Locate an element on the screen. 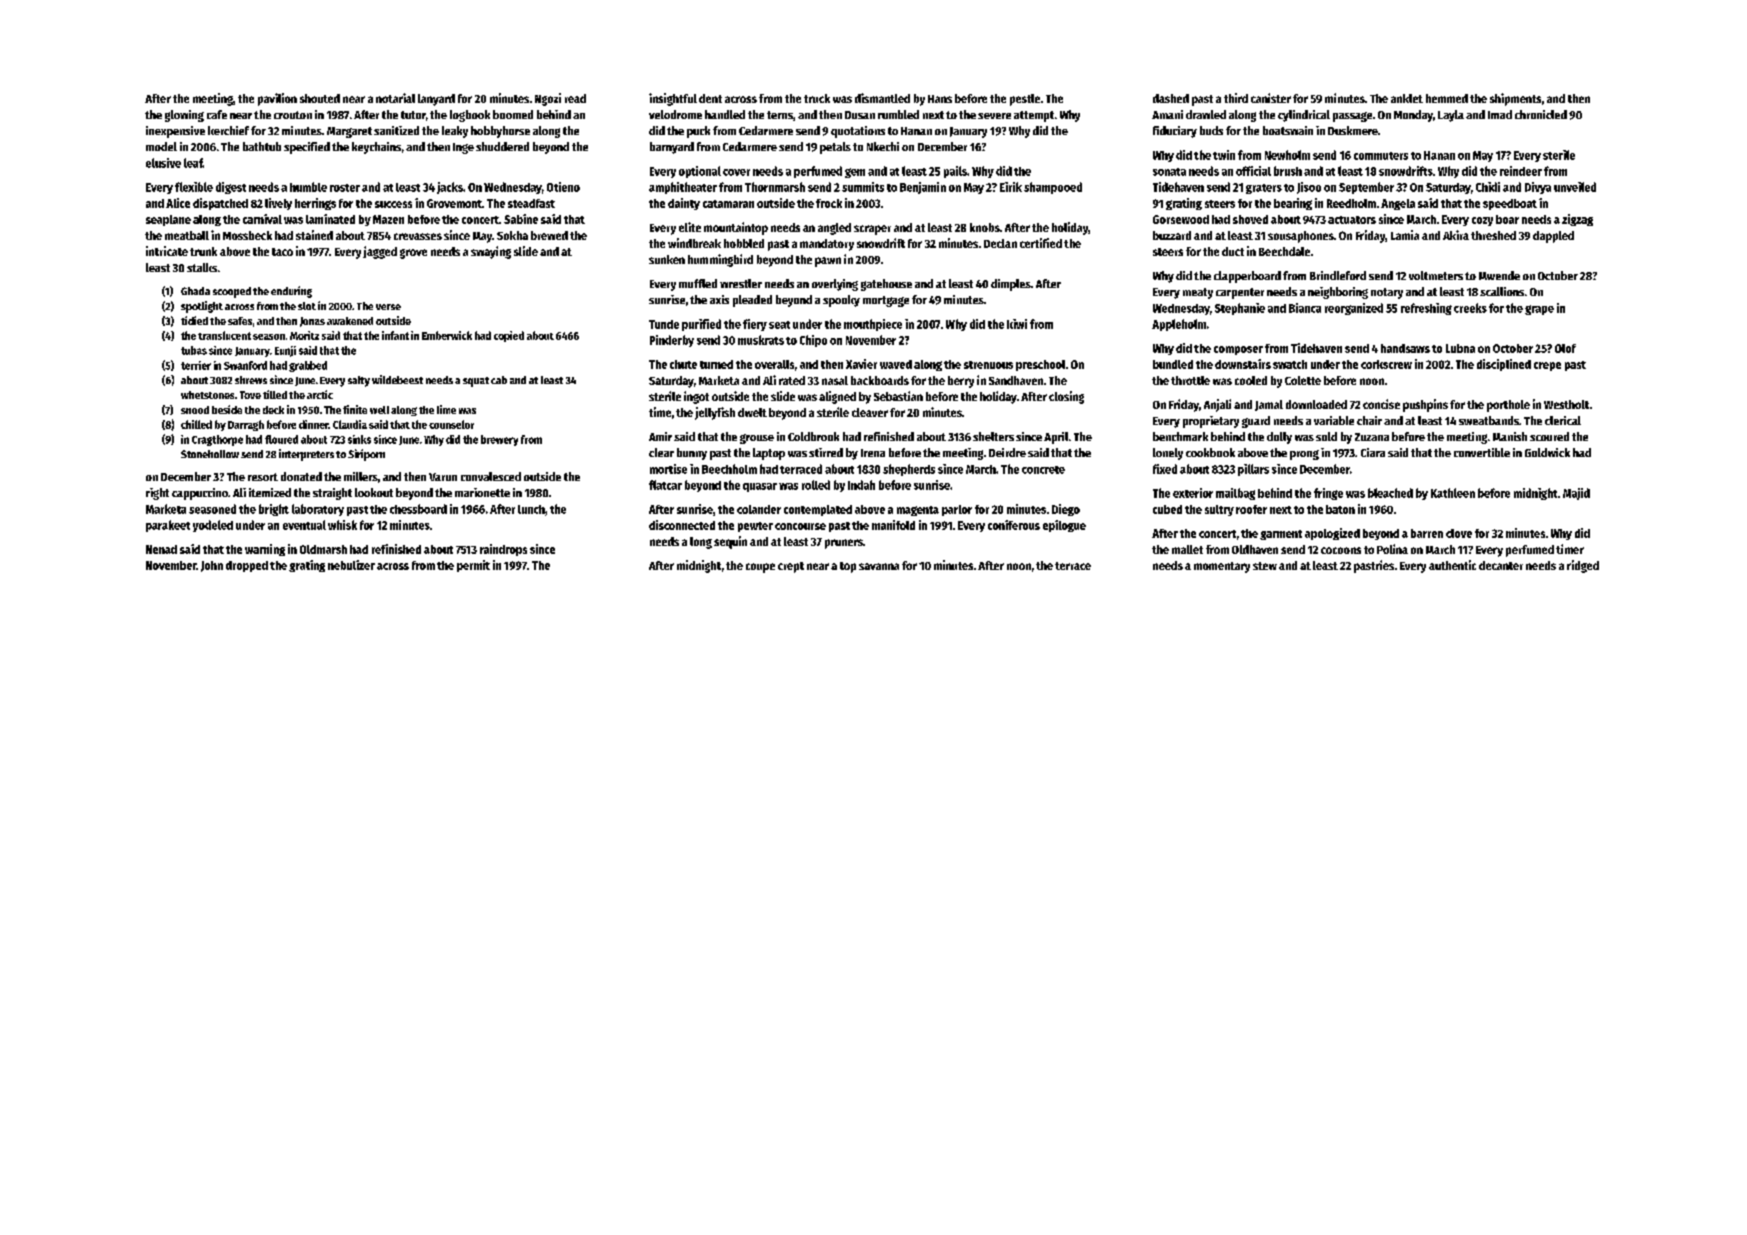 Image resolution: width=1747 pixels, height=1235 pixels. lanyard is located at coordinates (436, 100).
